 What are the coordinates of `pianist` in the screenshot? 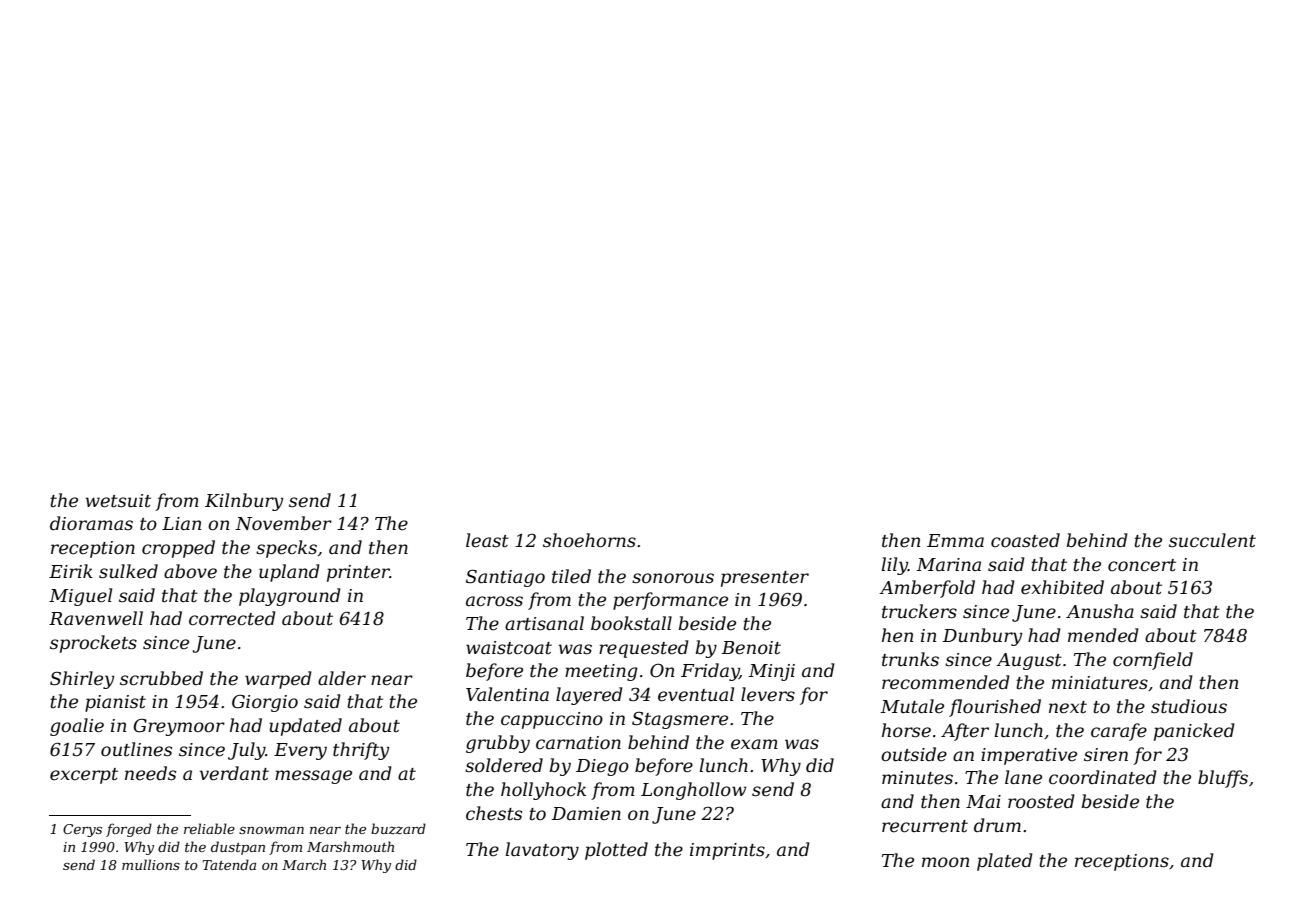 It's located at (115, 703).
